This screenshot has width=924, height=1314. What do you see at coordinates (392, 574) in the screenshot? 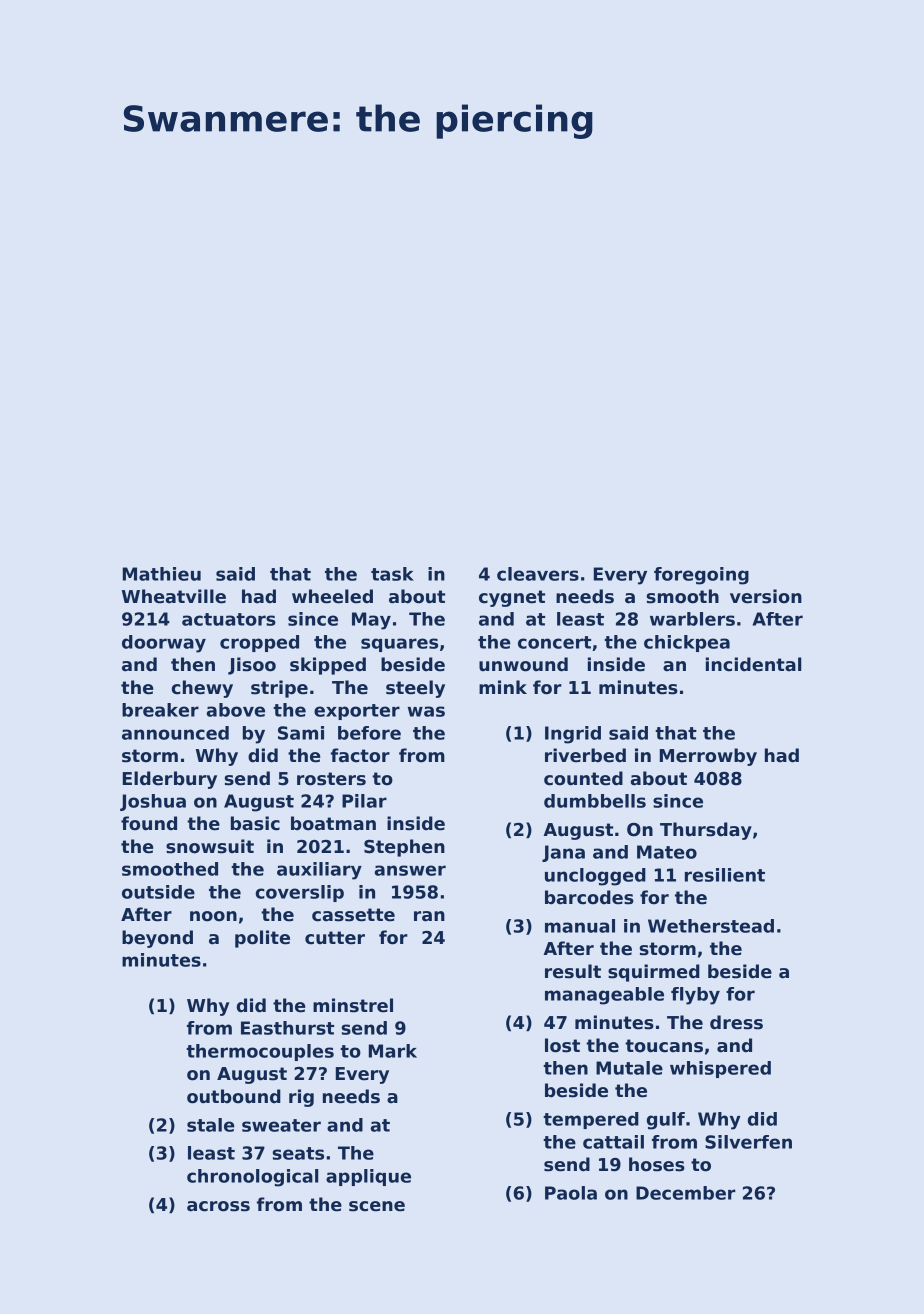
I see `task` at bounding box center [392, 574].
